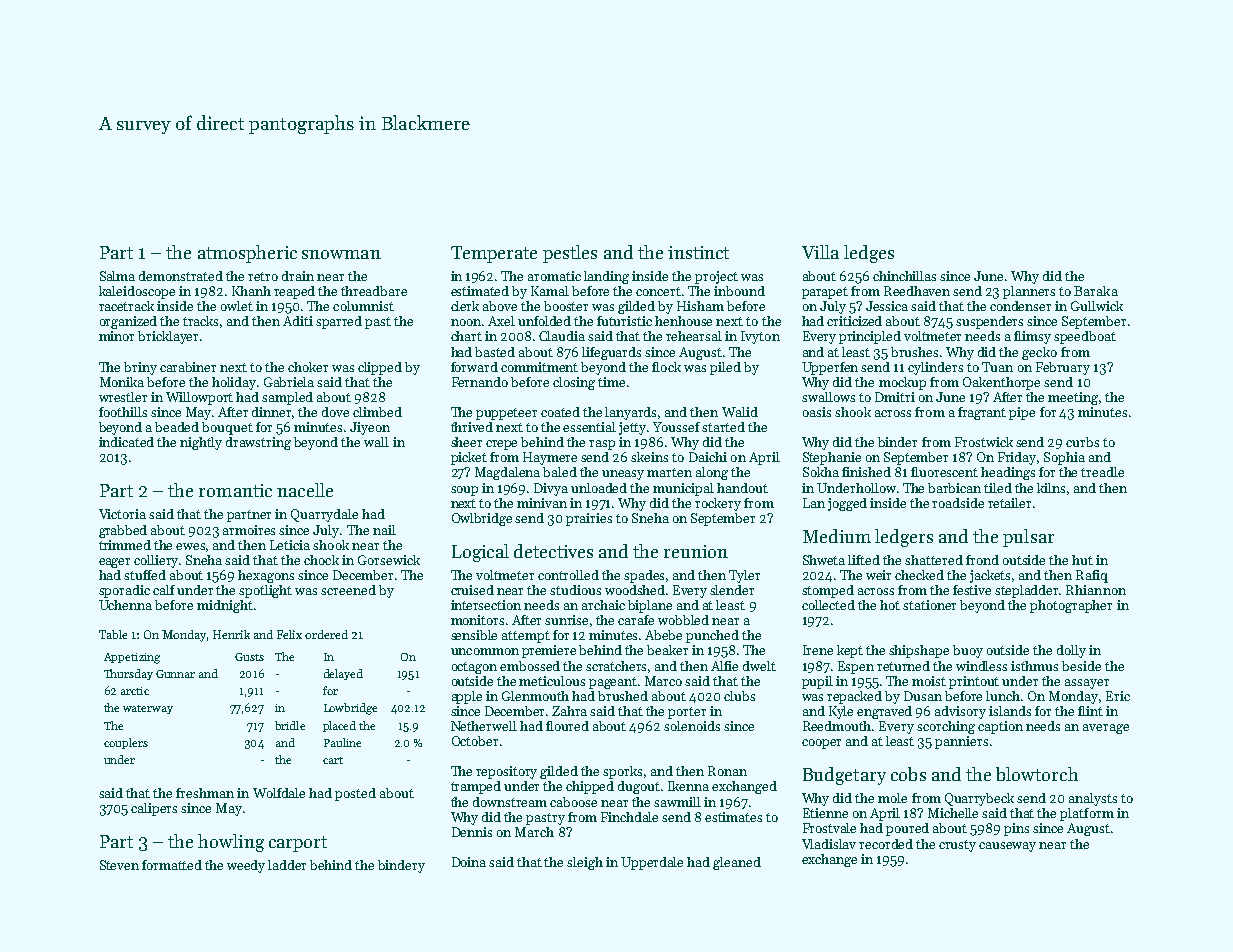 Image resolution: width=1233 pixels, height=952 pixels. I want to click on indicated, so click(126, 442).
